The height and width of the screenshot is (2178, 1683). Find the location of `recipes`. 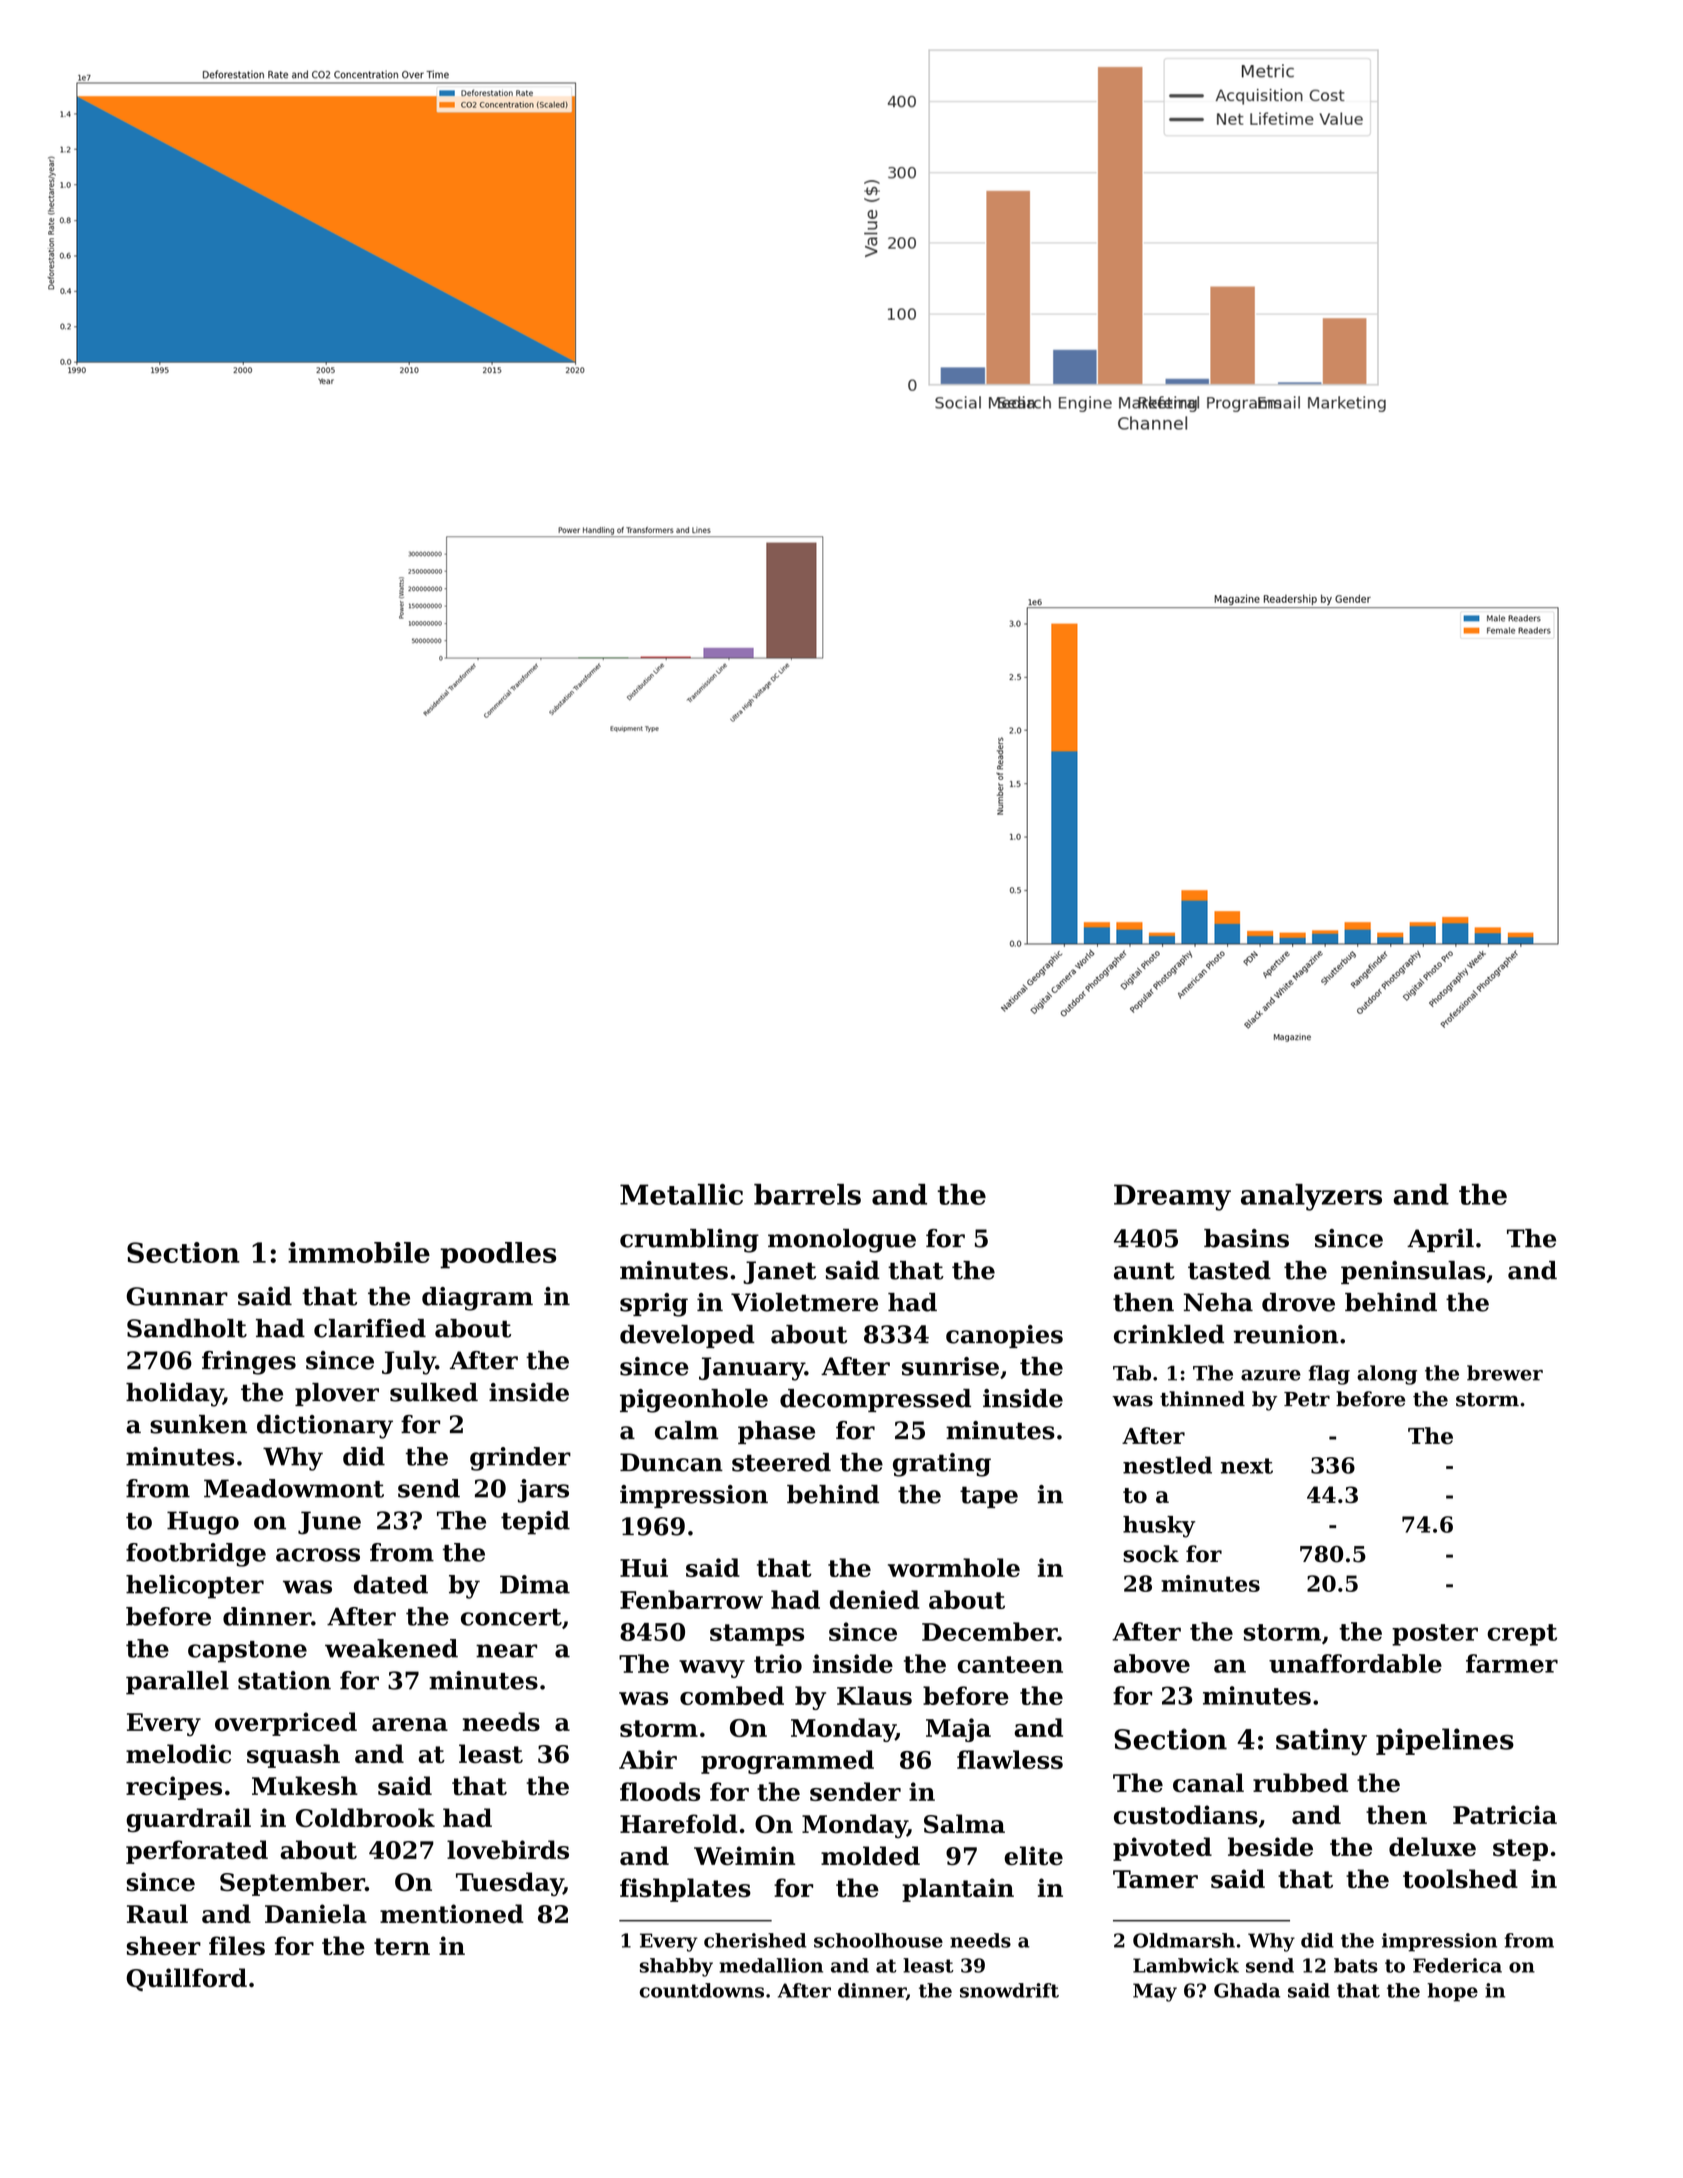

recipes is located at coordinates (174, 1788).
